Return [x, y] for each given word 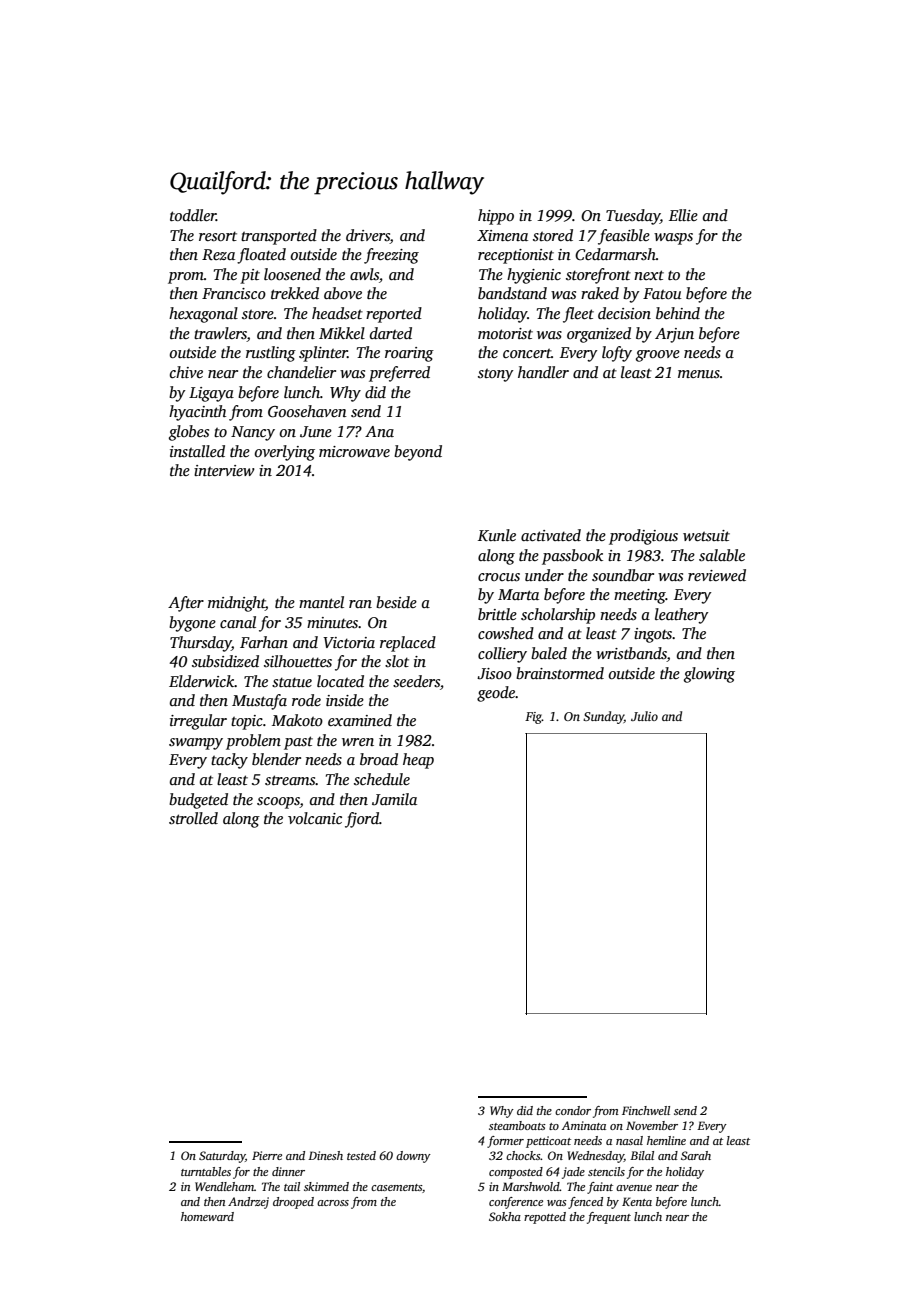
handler [543, 372]
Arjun [674, 335]
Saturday [222, 1157]
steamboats [517, 1125]
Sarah [696, 1155]
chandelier [301, 372]
